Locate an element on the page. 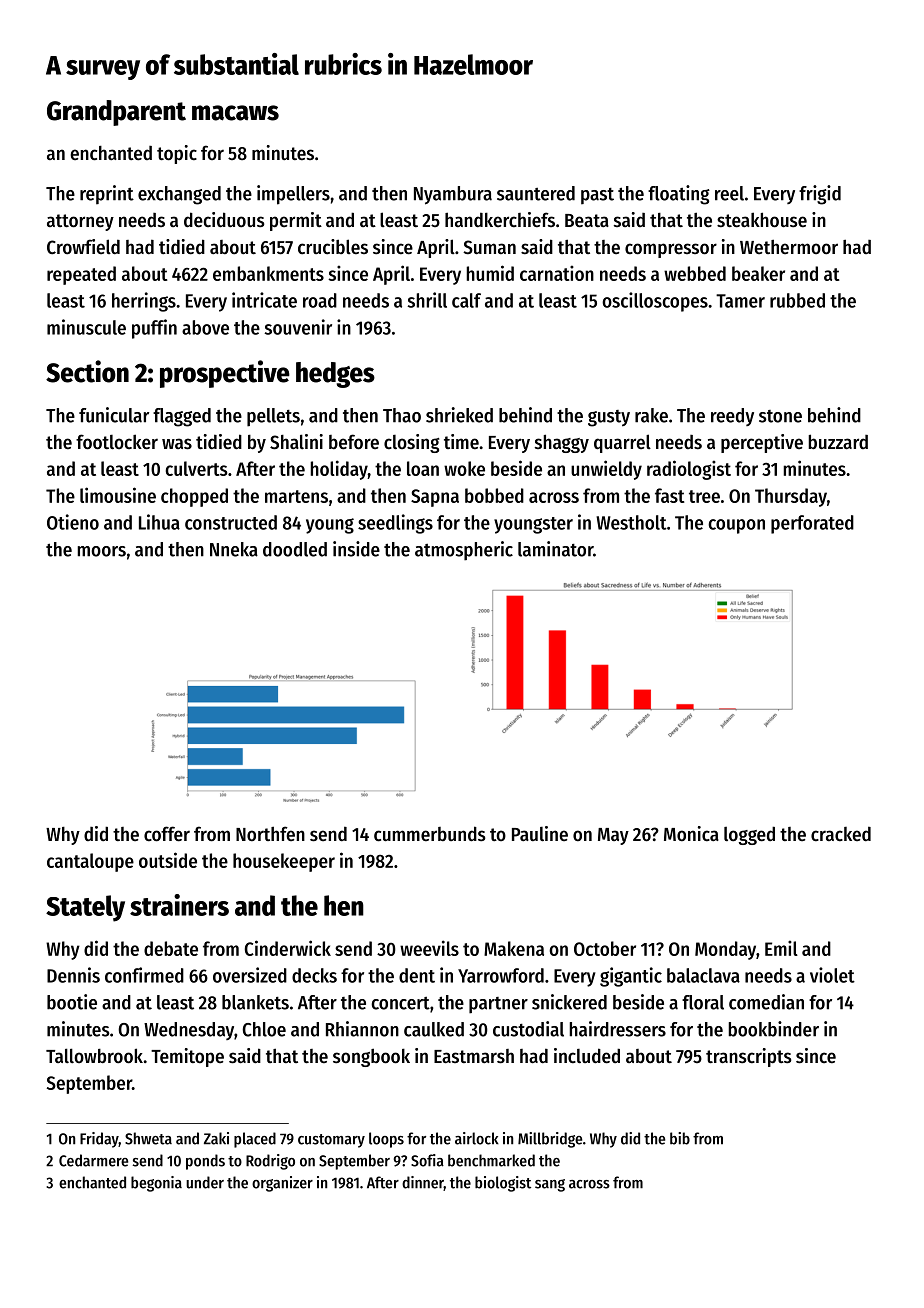  frigid is located at coordinates (820, 195).
